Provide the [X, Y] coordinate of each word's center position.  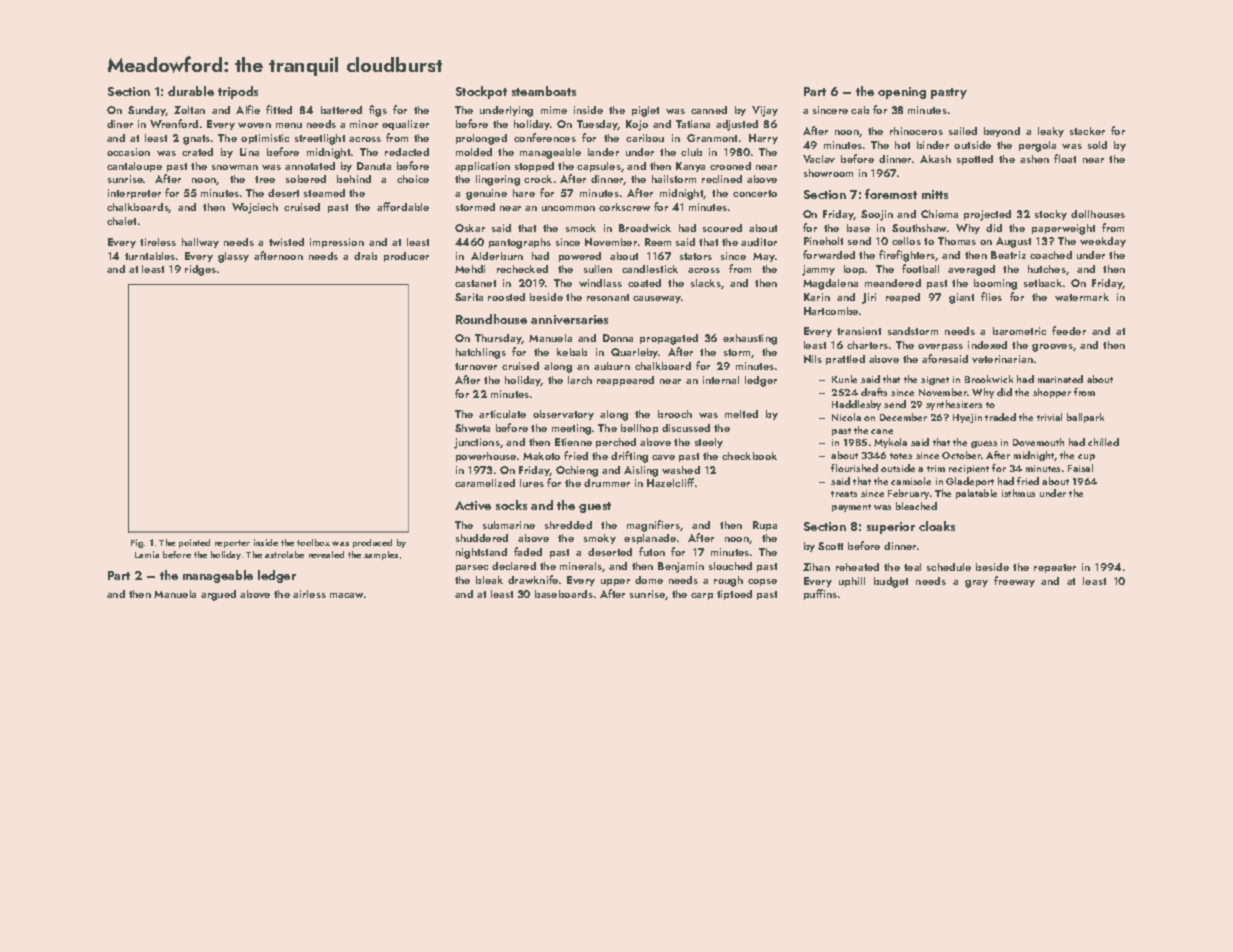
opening [902, 93]
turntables [150, 256]
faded [528, 551]
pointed [194, 543]
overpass [940, 347]
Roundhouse [491, 319]
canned [709, 110]
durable [191, 91]
